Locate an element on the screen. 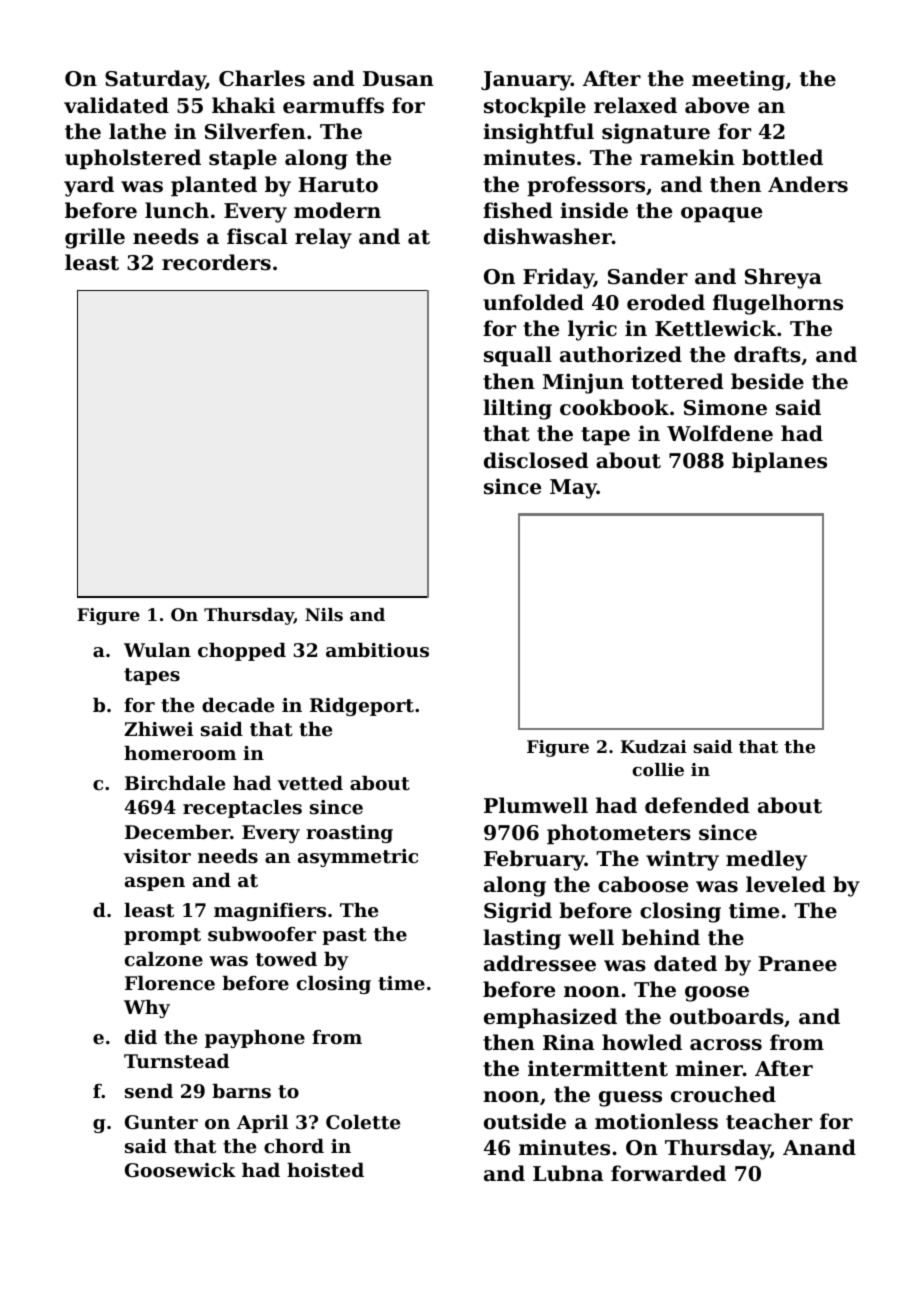 The height and width of the screenshot is (1311, 924). biplanes is located at coordinates (779, 462).
